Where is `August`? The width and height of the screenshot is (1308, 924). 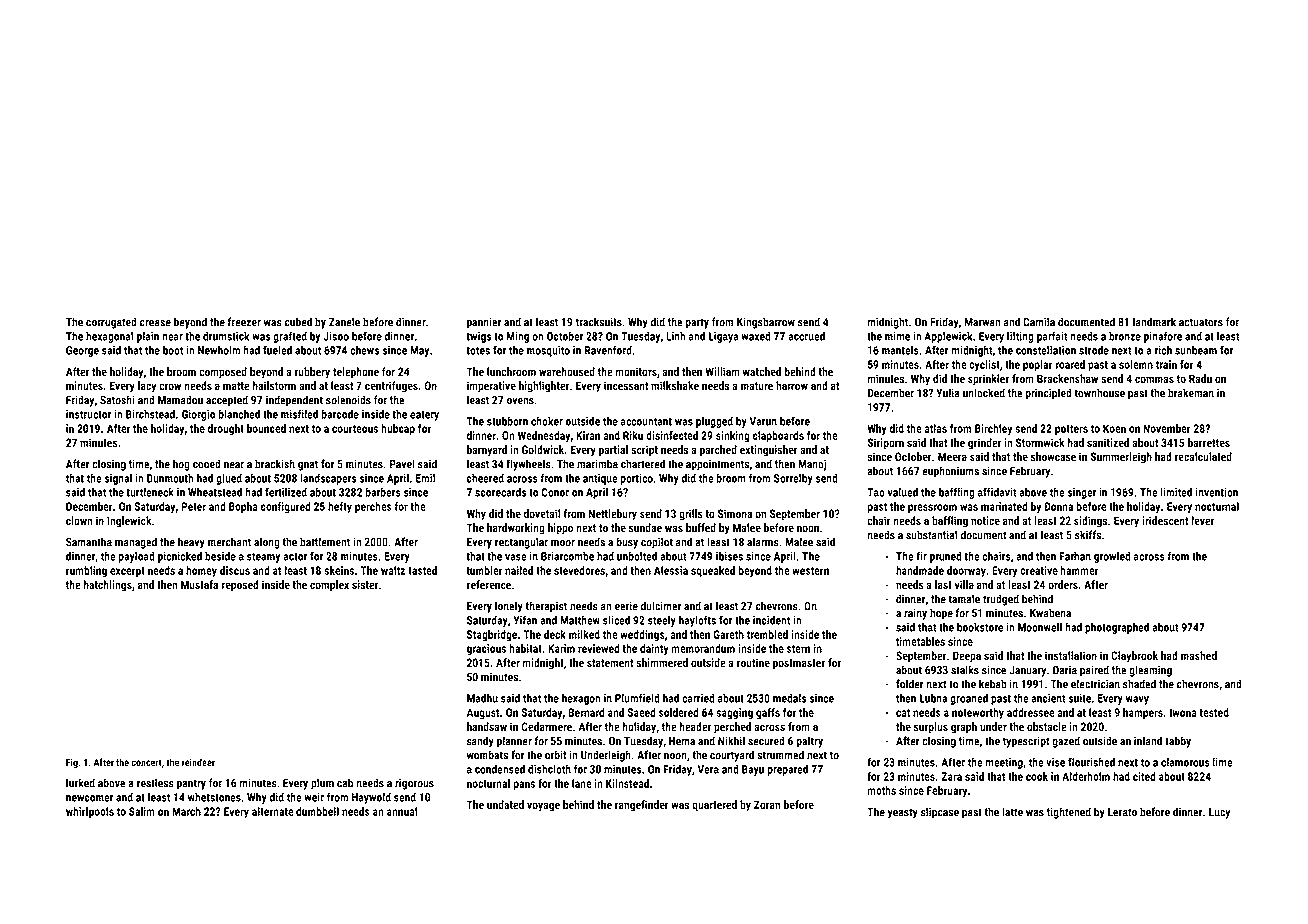 August is located at coordinates (483, 713).
